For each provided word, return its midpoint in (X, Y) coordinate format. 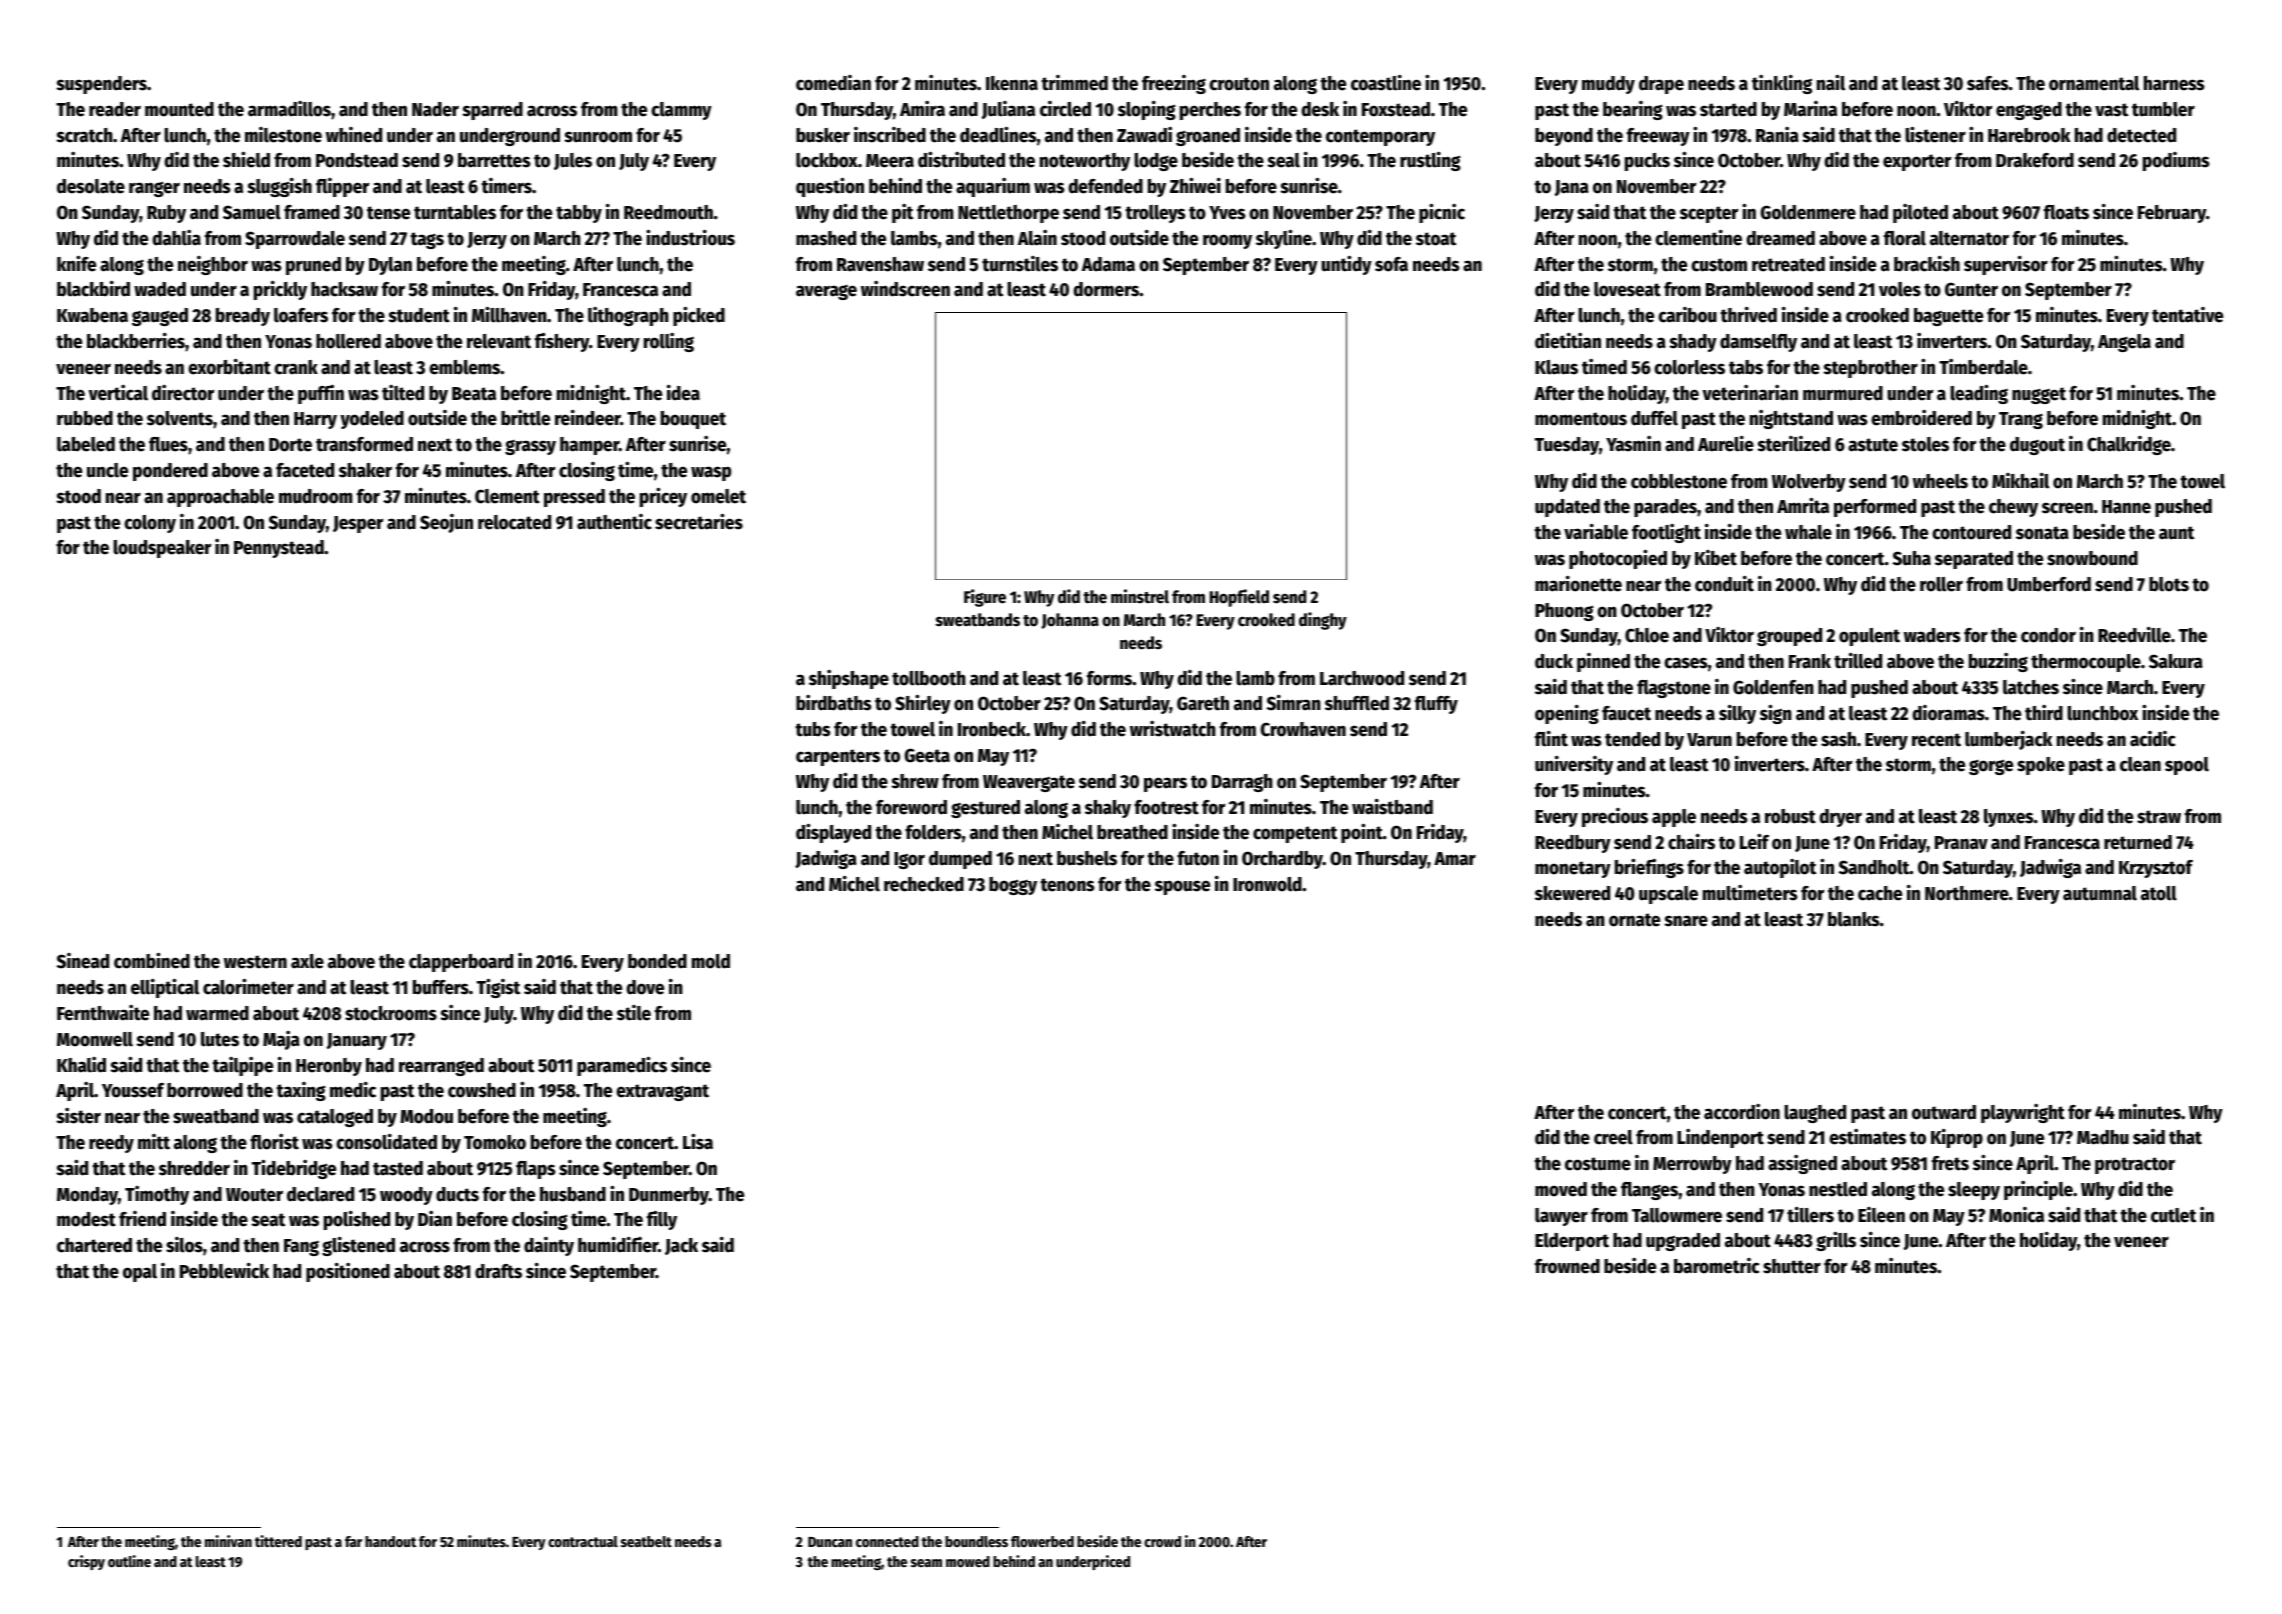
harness (2174, 83)
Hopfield (1239, 598)
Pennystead (279, 549)
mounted (179, 109)
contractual (583, 1541)
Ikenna (1012, 83)
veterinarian (1750, 393)
